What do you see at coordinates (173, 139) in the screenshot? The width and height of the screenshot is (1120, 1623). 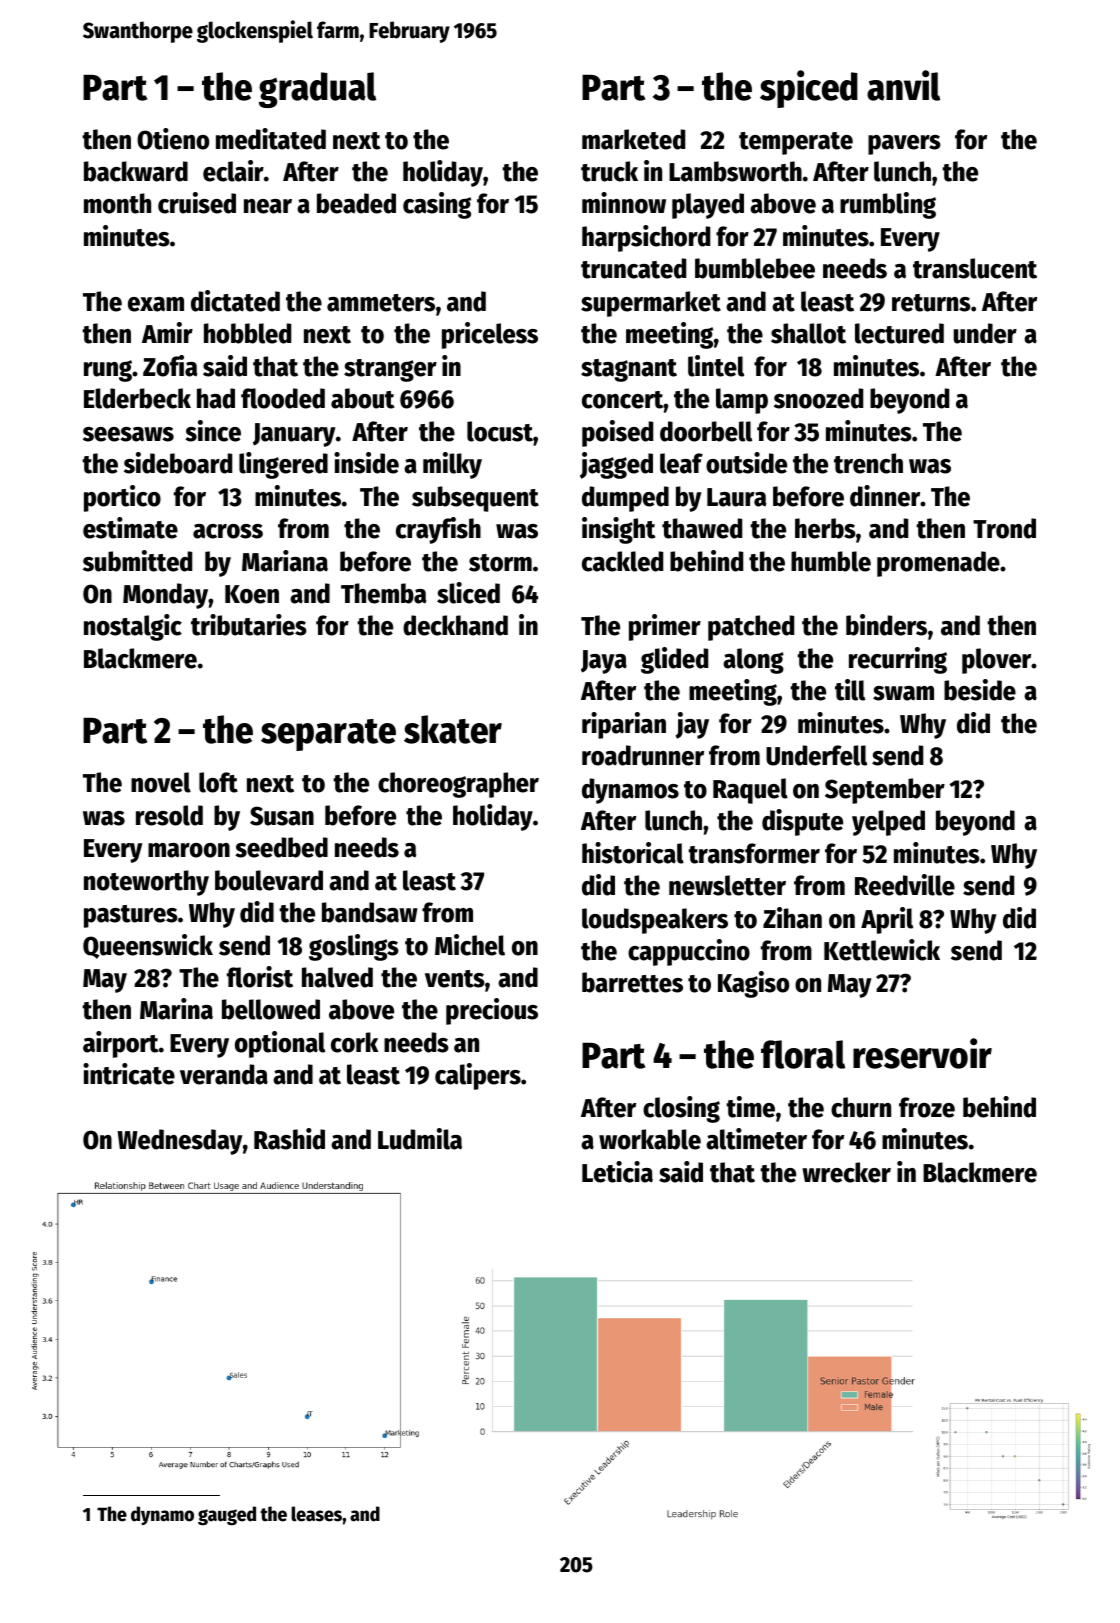 I see `Otieno` at bounding box center [173, 139].
